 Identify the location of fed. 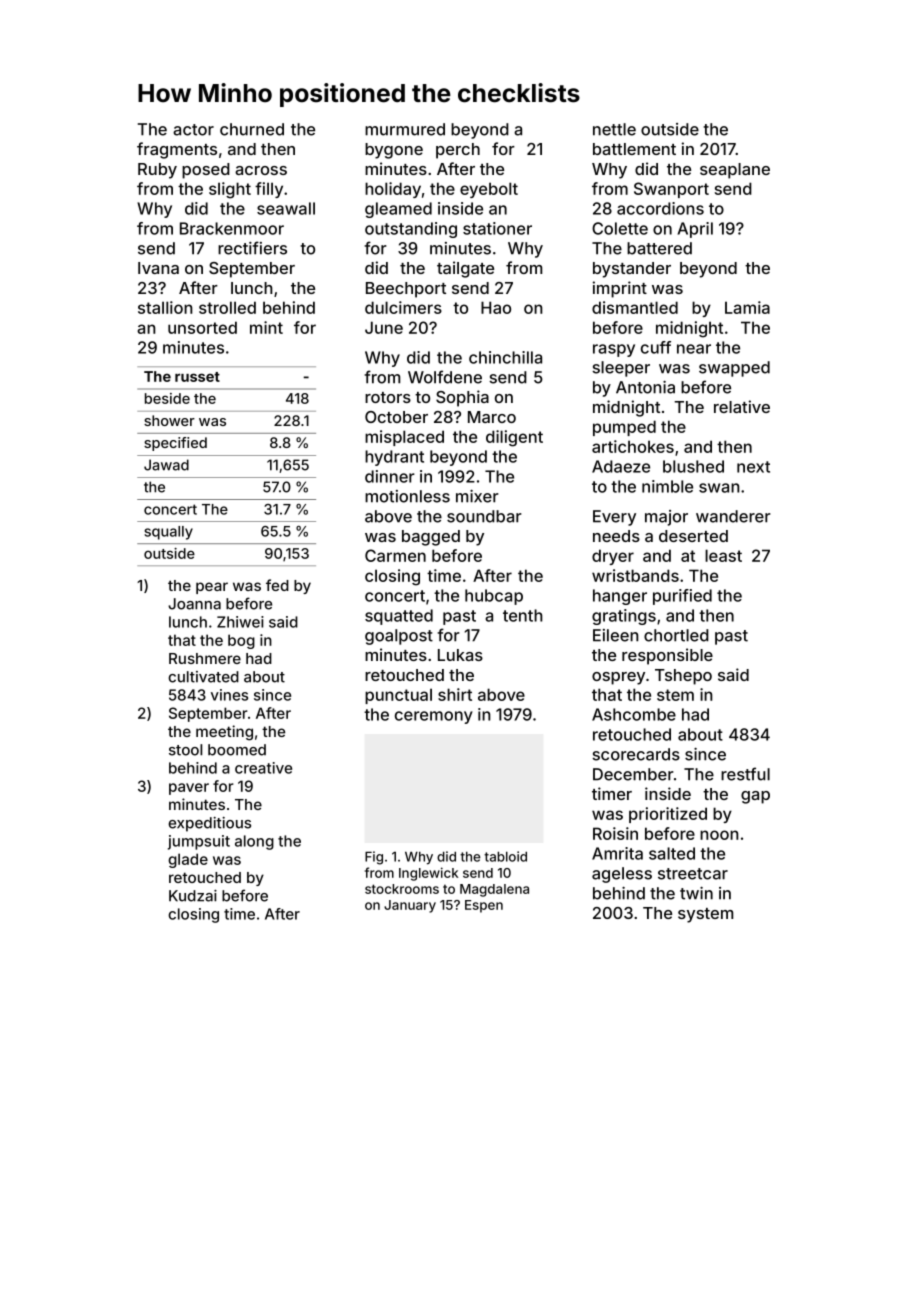
(277, 585).
